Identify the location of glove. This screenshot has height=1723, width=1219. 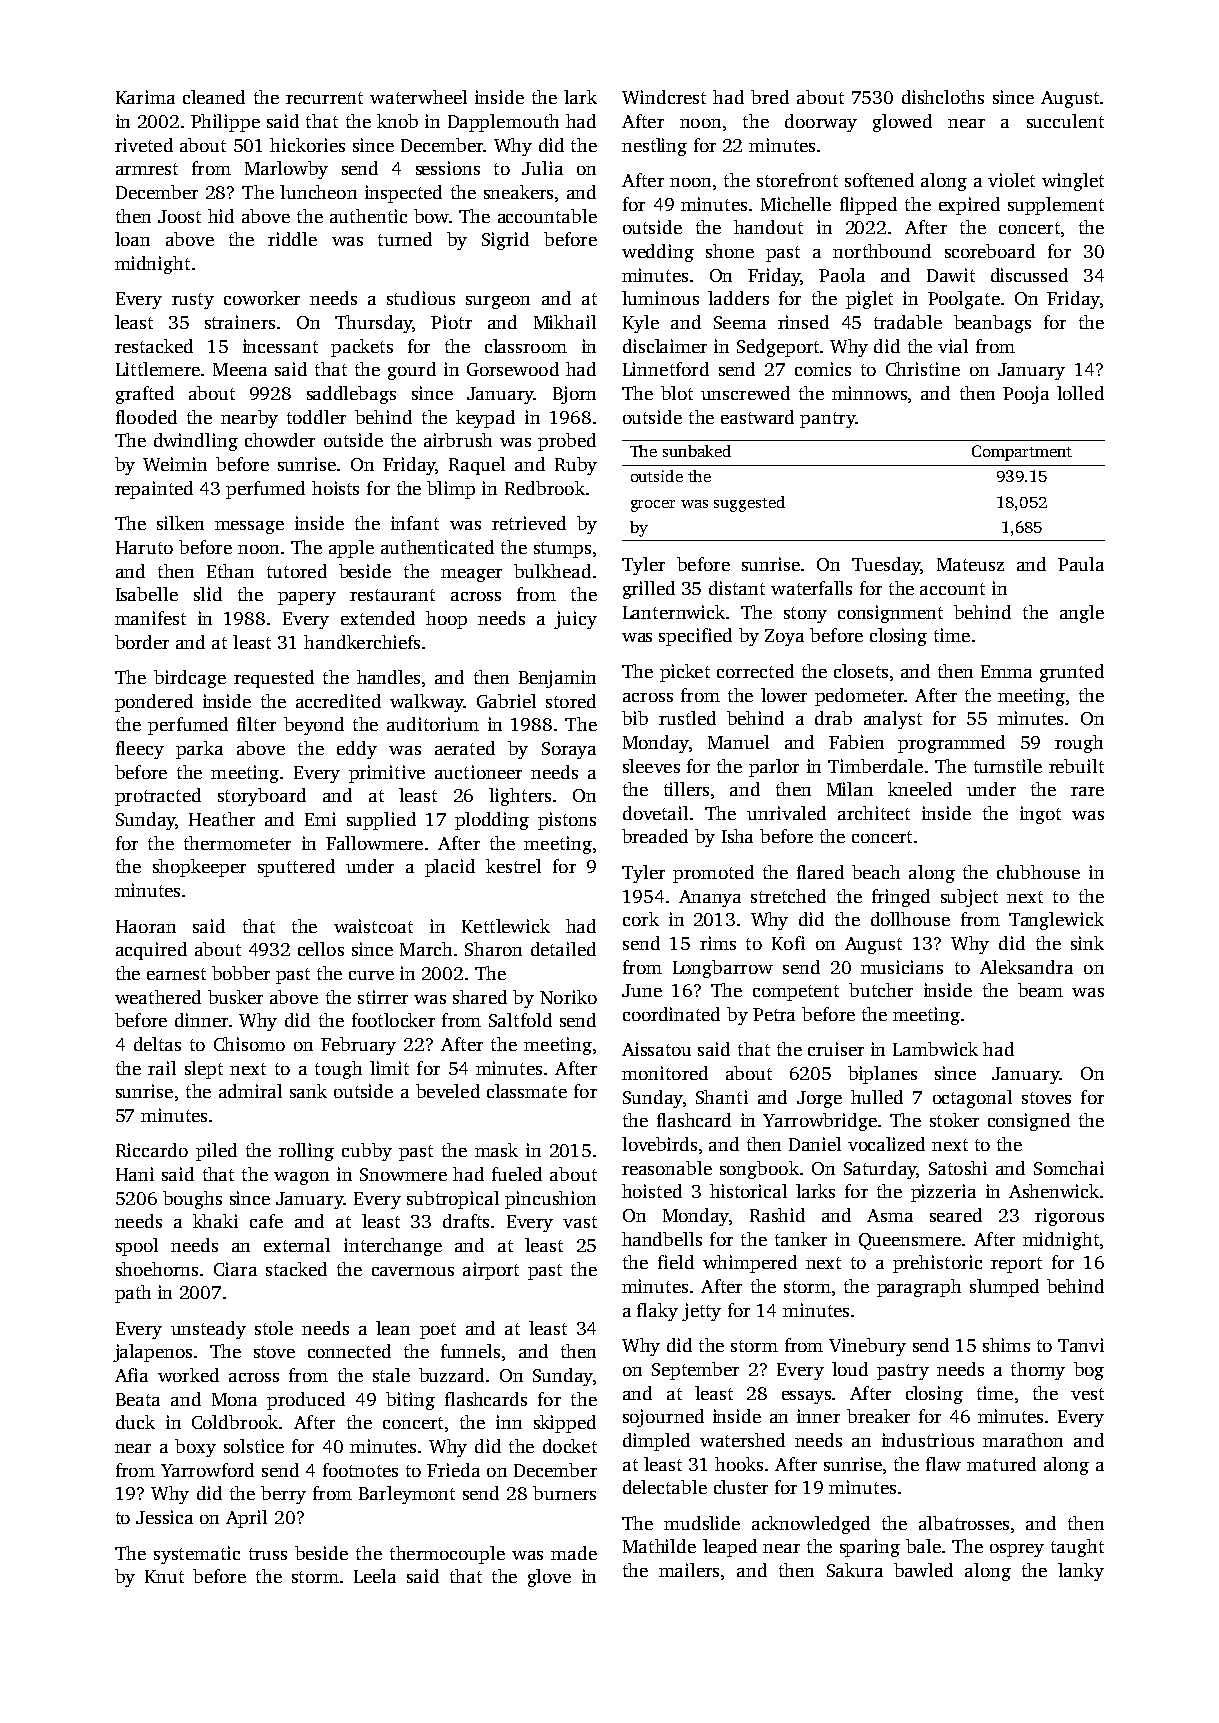
(549, 1578).
